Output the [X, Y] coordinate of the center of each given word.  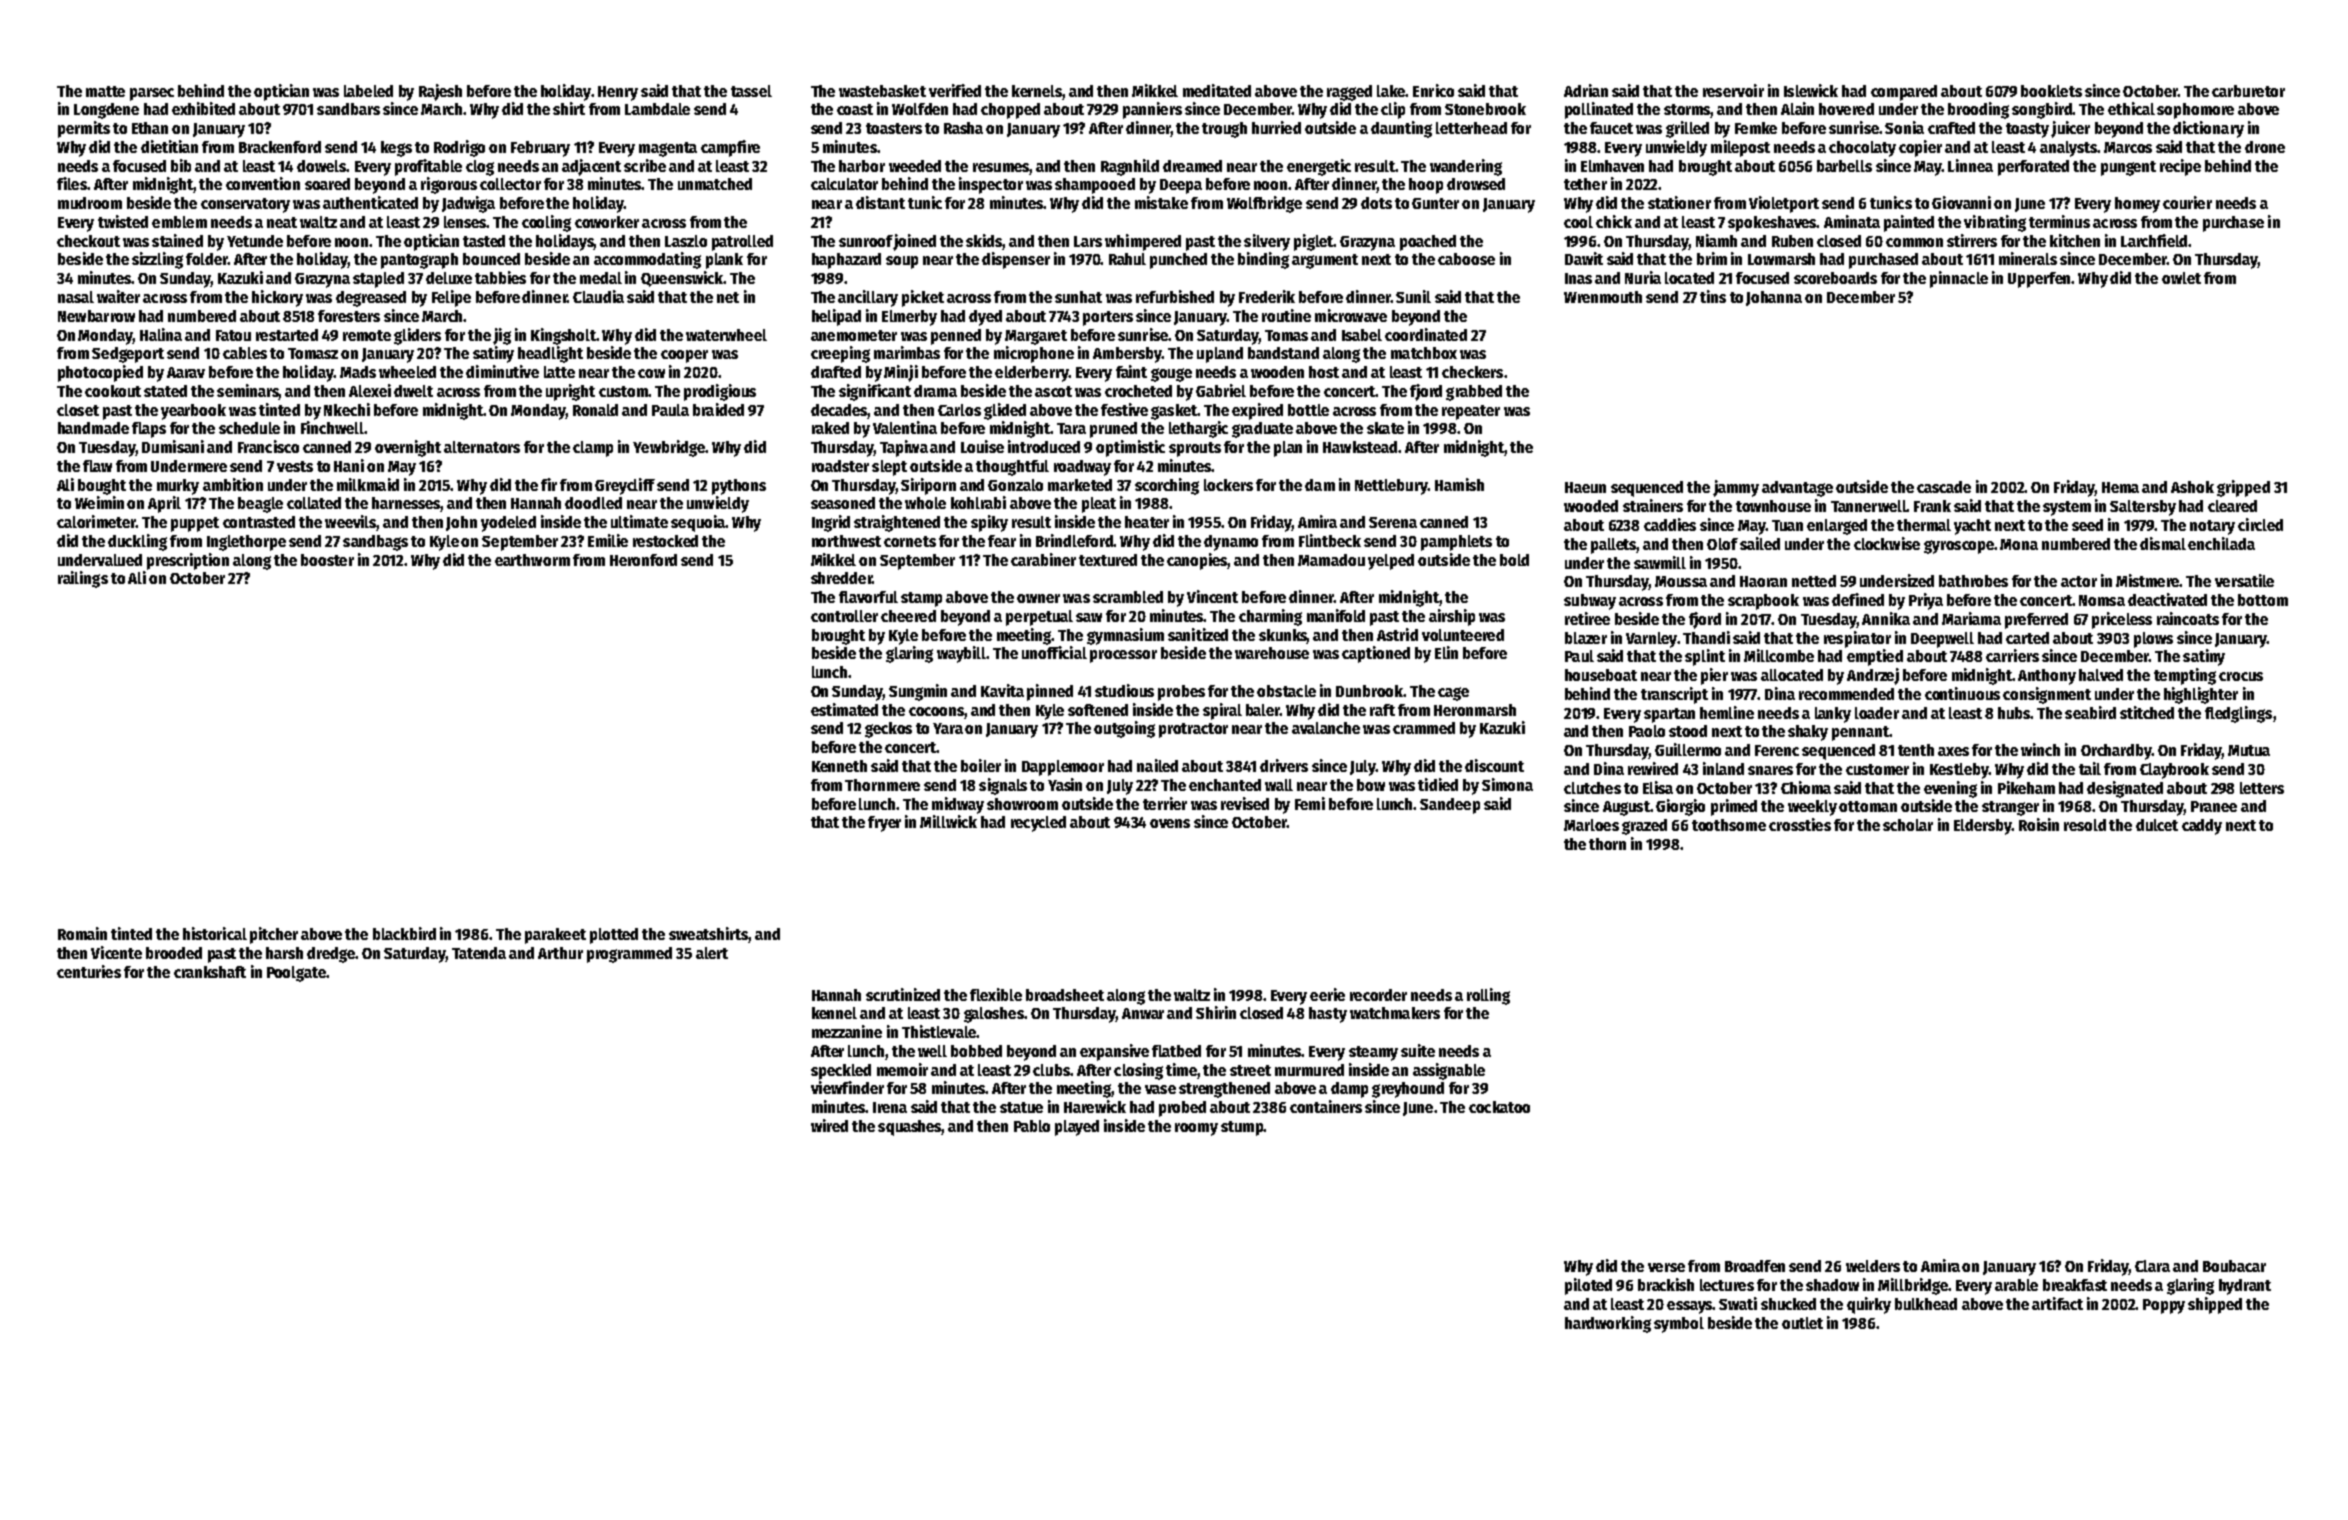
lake [1391, 91]
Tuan [1787, 525]
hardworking [1608, 1324]
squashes [910, 1128]
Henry [618, 93]
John [461, 523]
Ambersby [1127, 355]
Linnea [1970, 165]
